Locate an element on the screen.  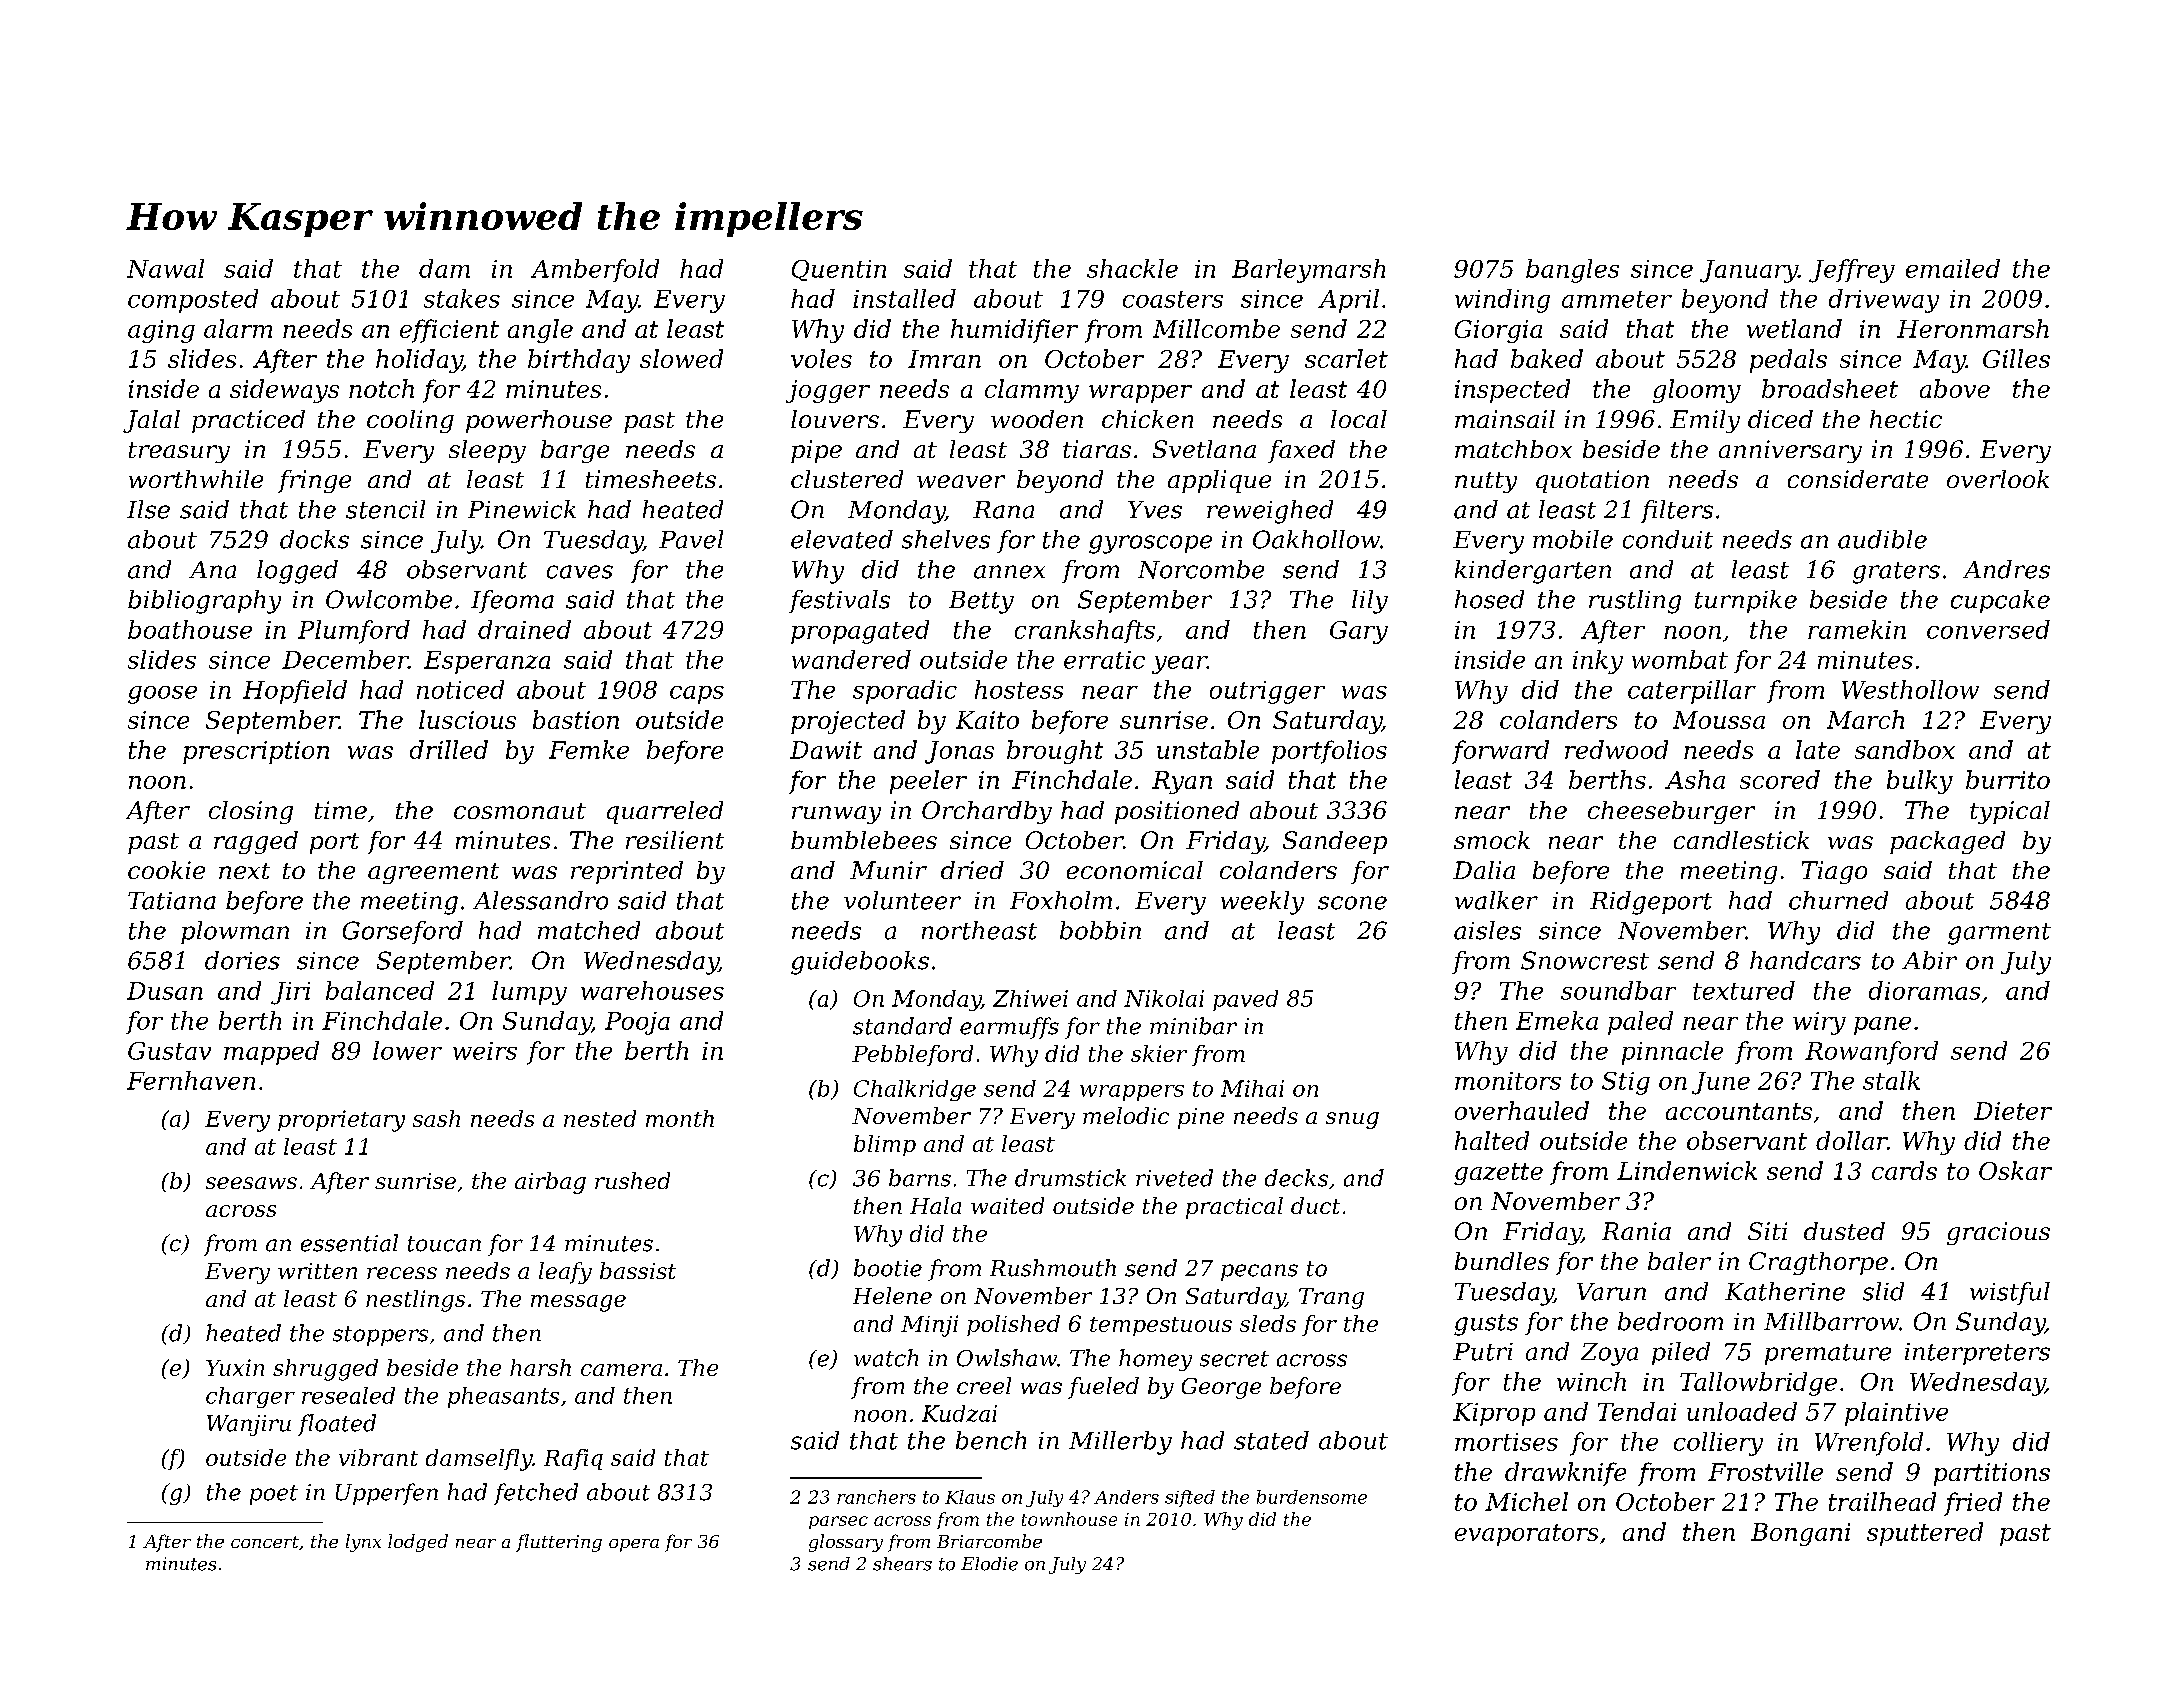
concert is located at coordinates (265, 1542).
